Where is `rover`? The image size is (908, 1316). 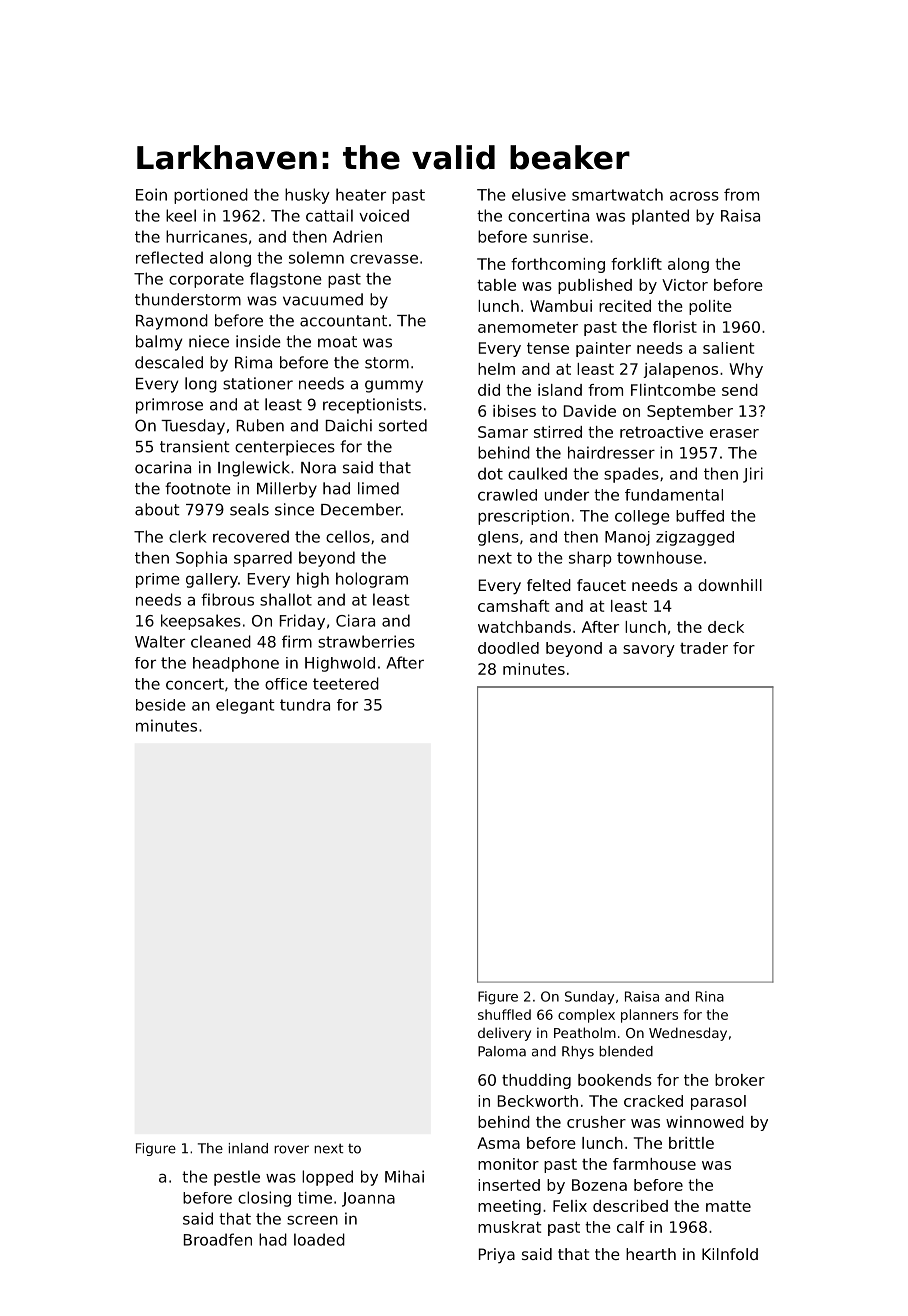
rover is located at coordinates (291, 1149).
